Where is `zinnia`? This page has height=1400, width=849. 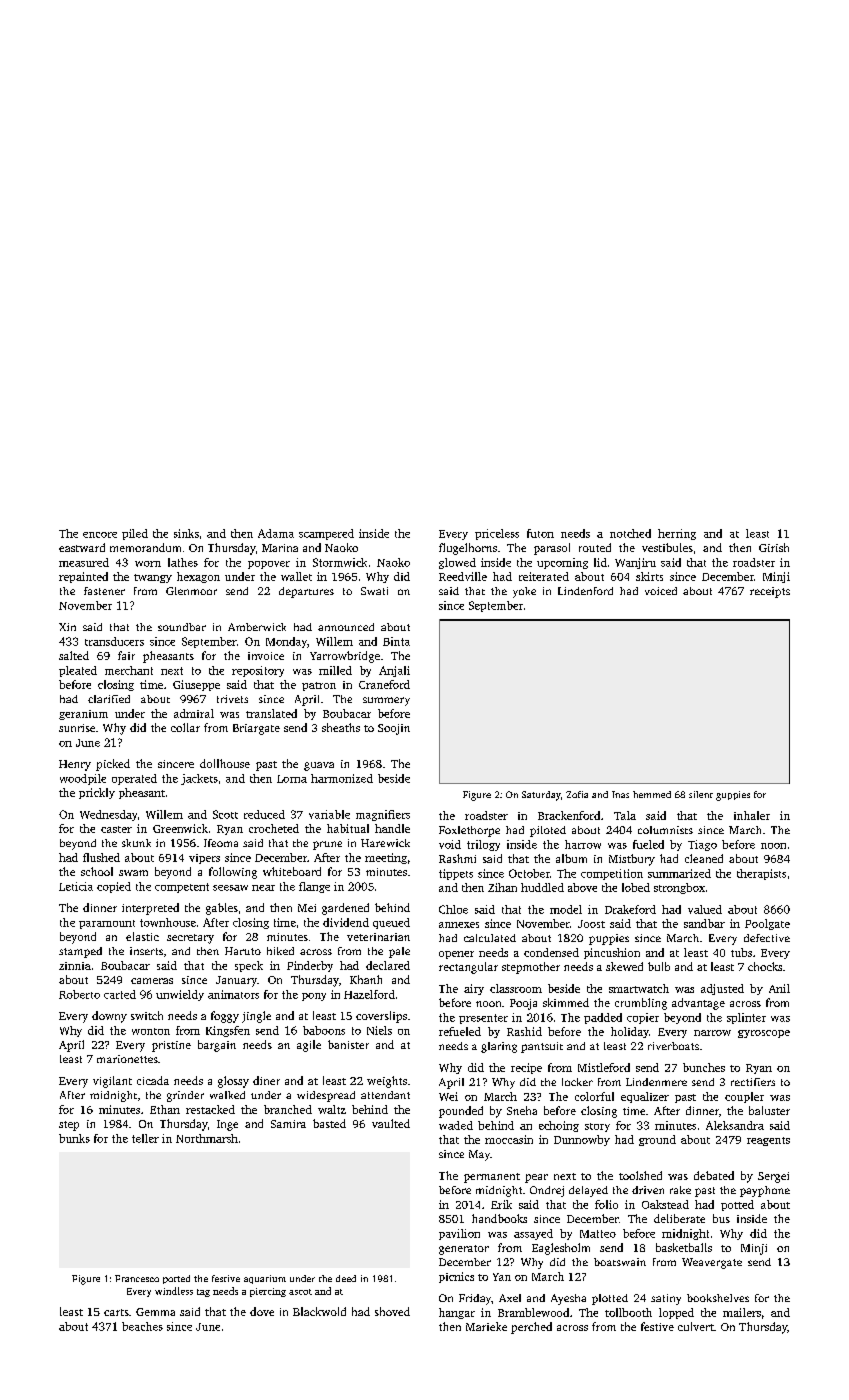 zinnia is located at coordinates (75, 966).
